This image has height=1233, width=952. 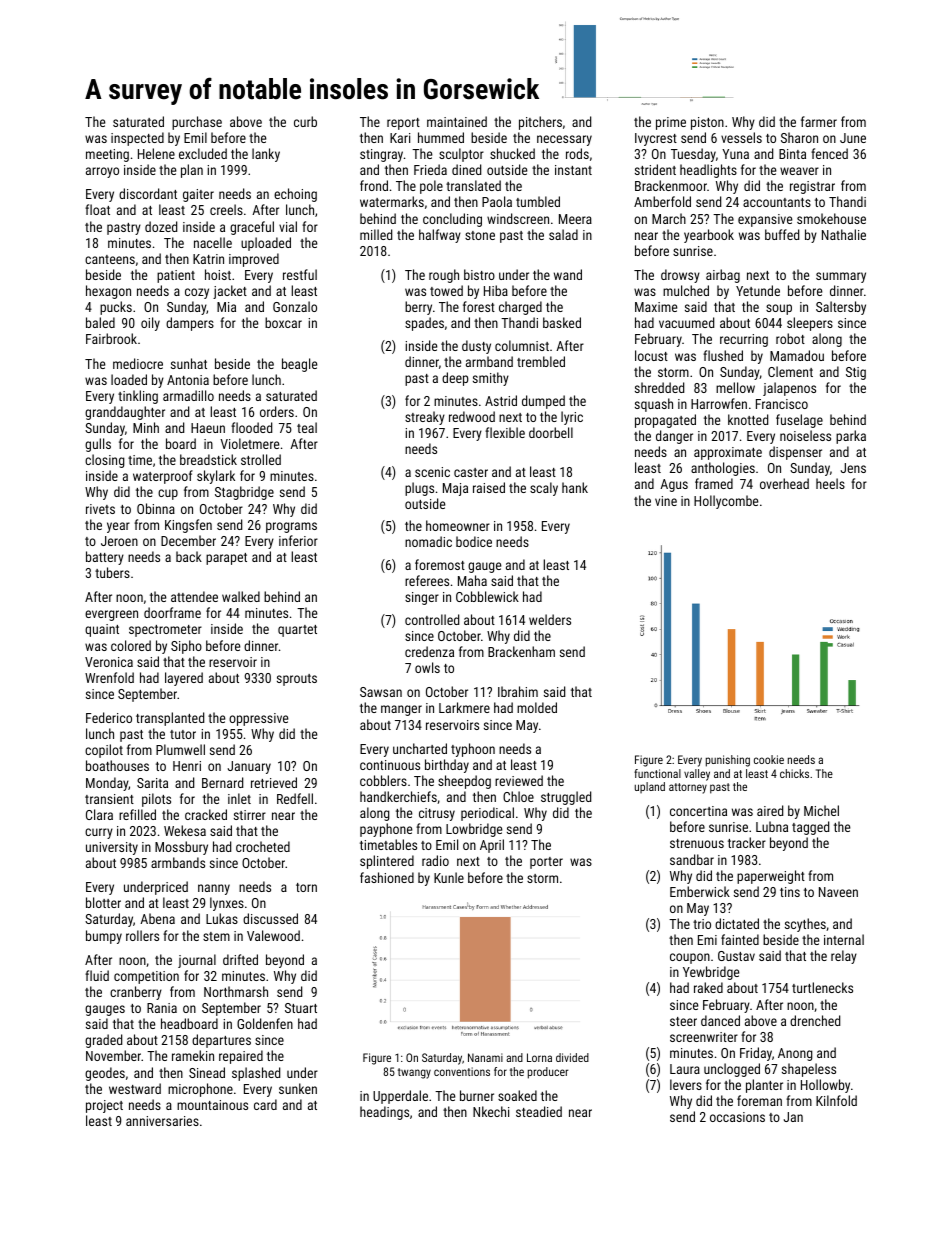 I want to click on recurring, so click(x=744, y=340).
